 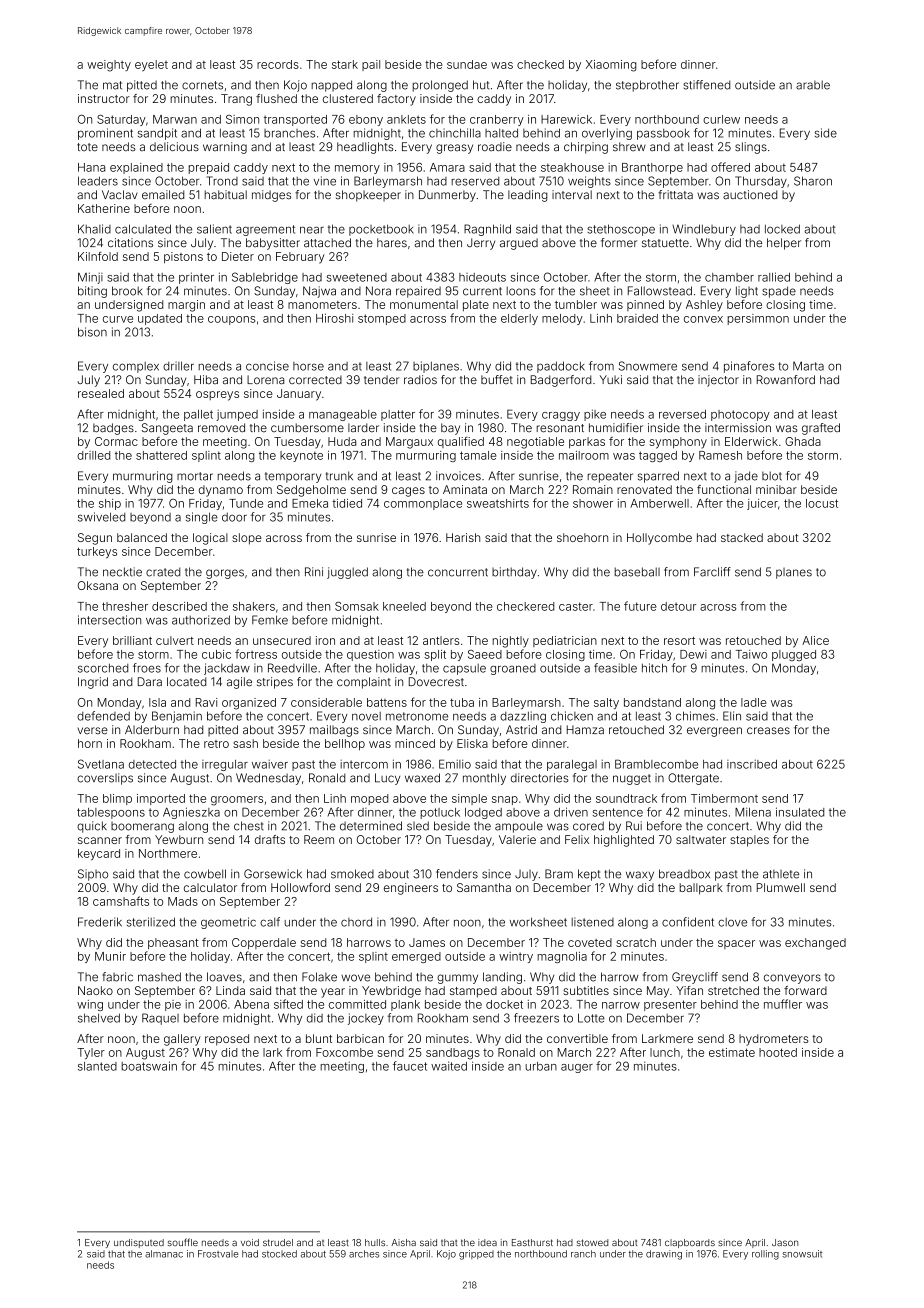 I want to click on pediatrician, so click(x=565, y=641).
